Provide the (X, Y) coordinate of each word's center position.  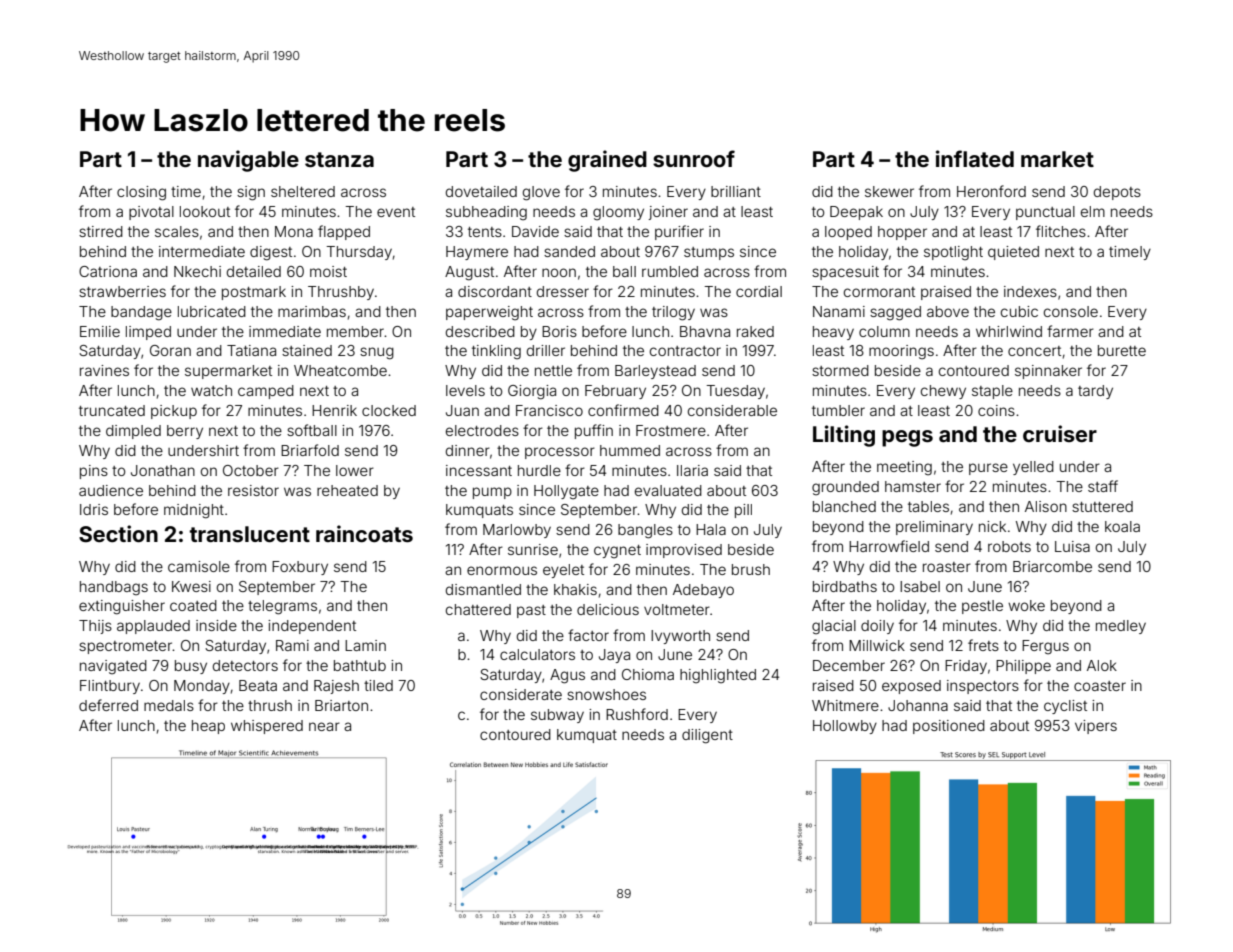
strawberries (122, 291)
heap (208, 727)
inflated (975, 158)
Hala (711, 529)
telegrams (282, 607)
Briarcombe (1052, 566)
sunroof (694, 158)
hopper (902, 233)
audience (111, 490)
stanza (339, 159)
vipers (1096, 727)
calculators (537, 654)
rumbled (670, 271)
